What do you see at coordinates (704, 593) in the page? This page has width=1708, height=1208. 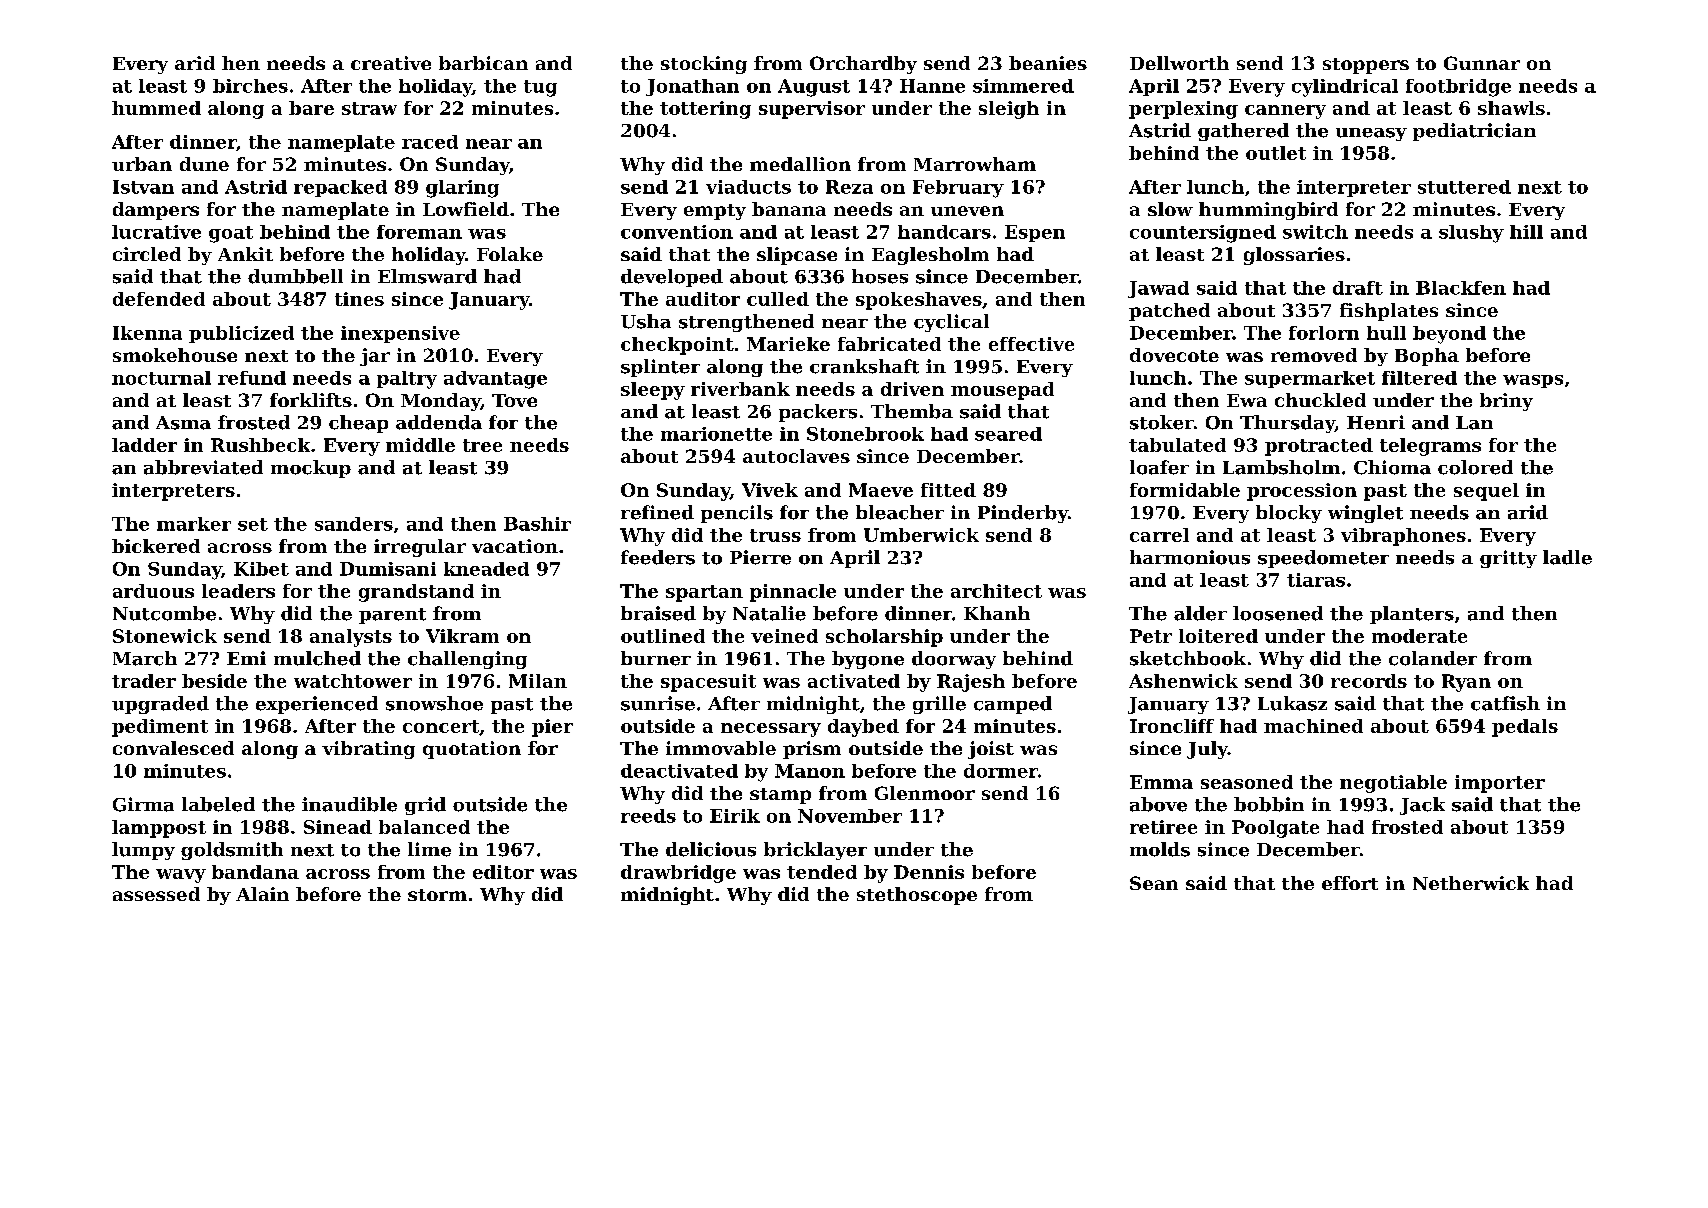 I see `spartan` at bounding box center [704, 593].
